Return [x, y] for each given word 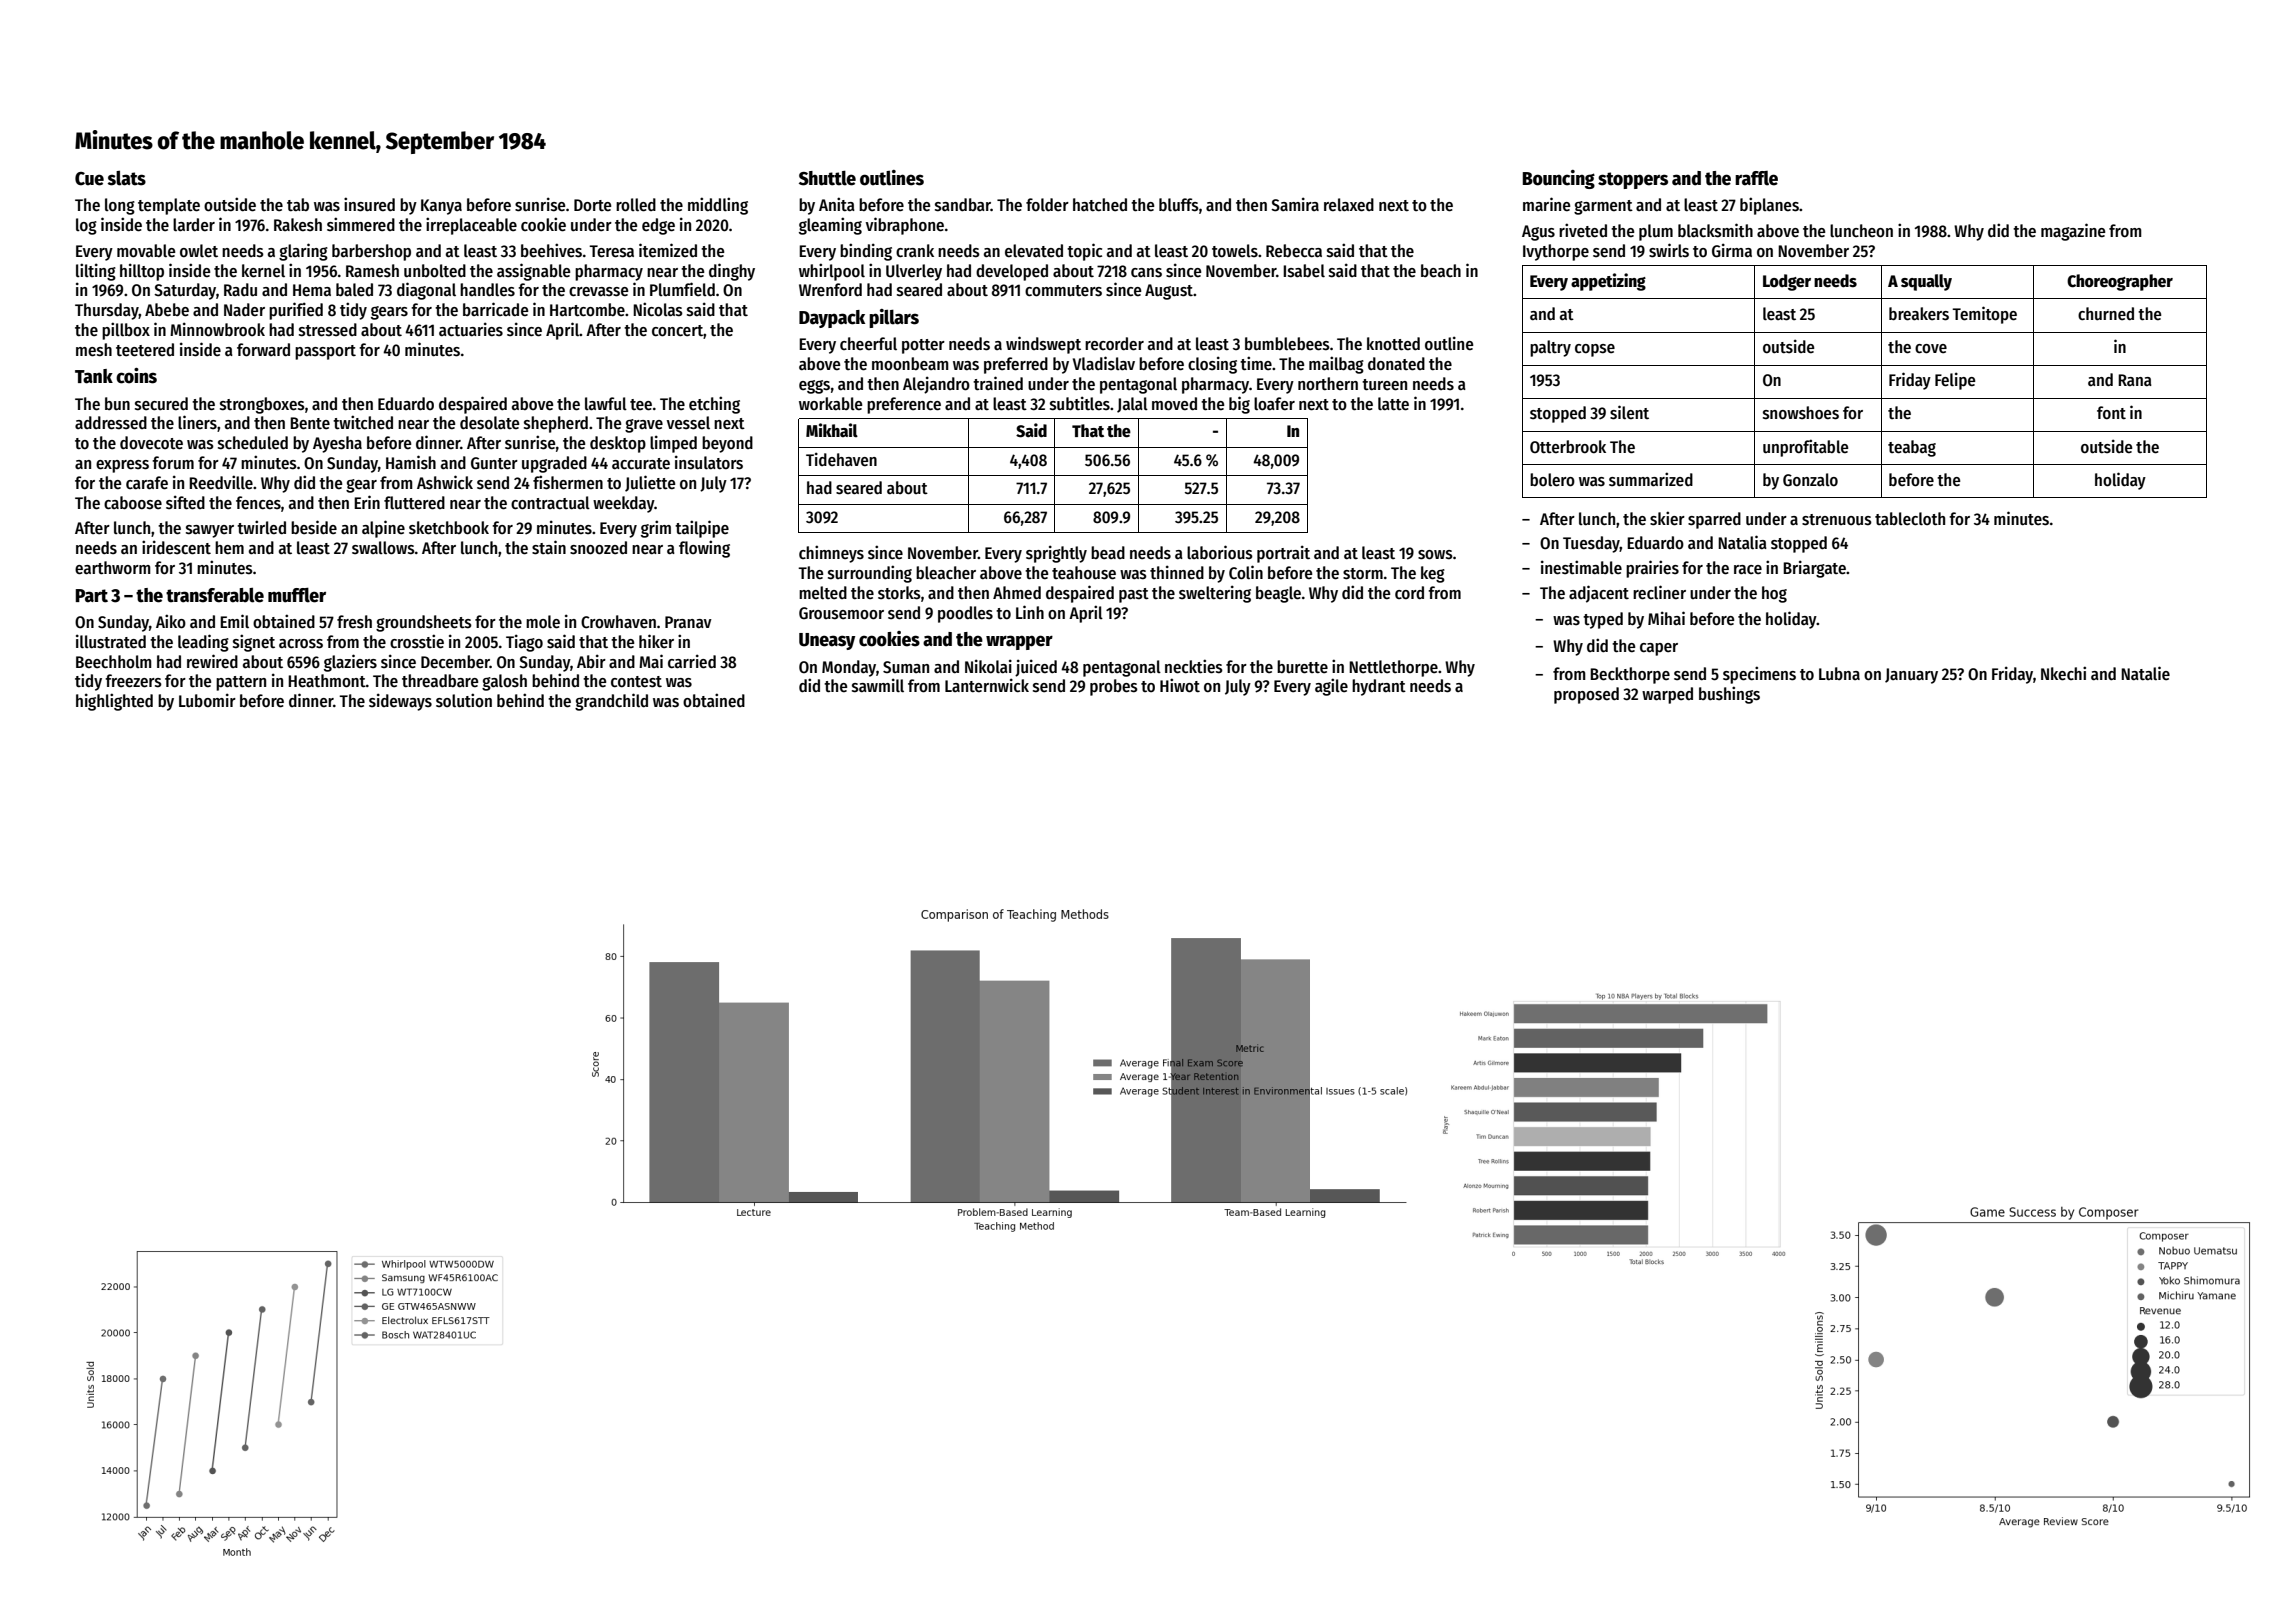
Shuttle [827, 178]
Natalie [2145, 673]
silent [1629, 412]
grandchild [611, 702]
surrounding [870, 574]
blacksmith [1715, 230]
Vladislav [1104, 363]
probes [1114, 687]
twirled [261, 527]
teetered [145, 350]
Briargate [1814, 569]
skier [1667, 518]
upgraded [554, 464]
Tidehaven [841, 459]
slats [127, 178]
